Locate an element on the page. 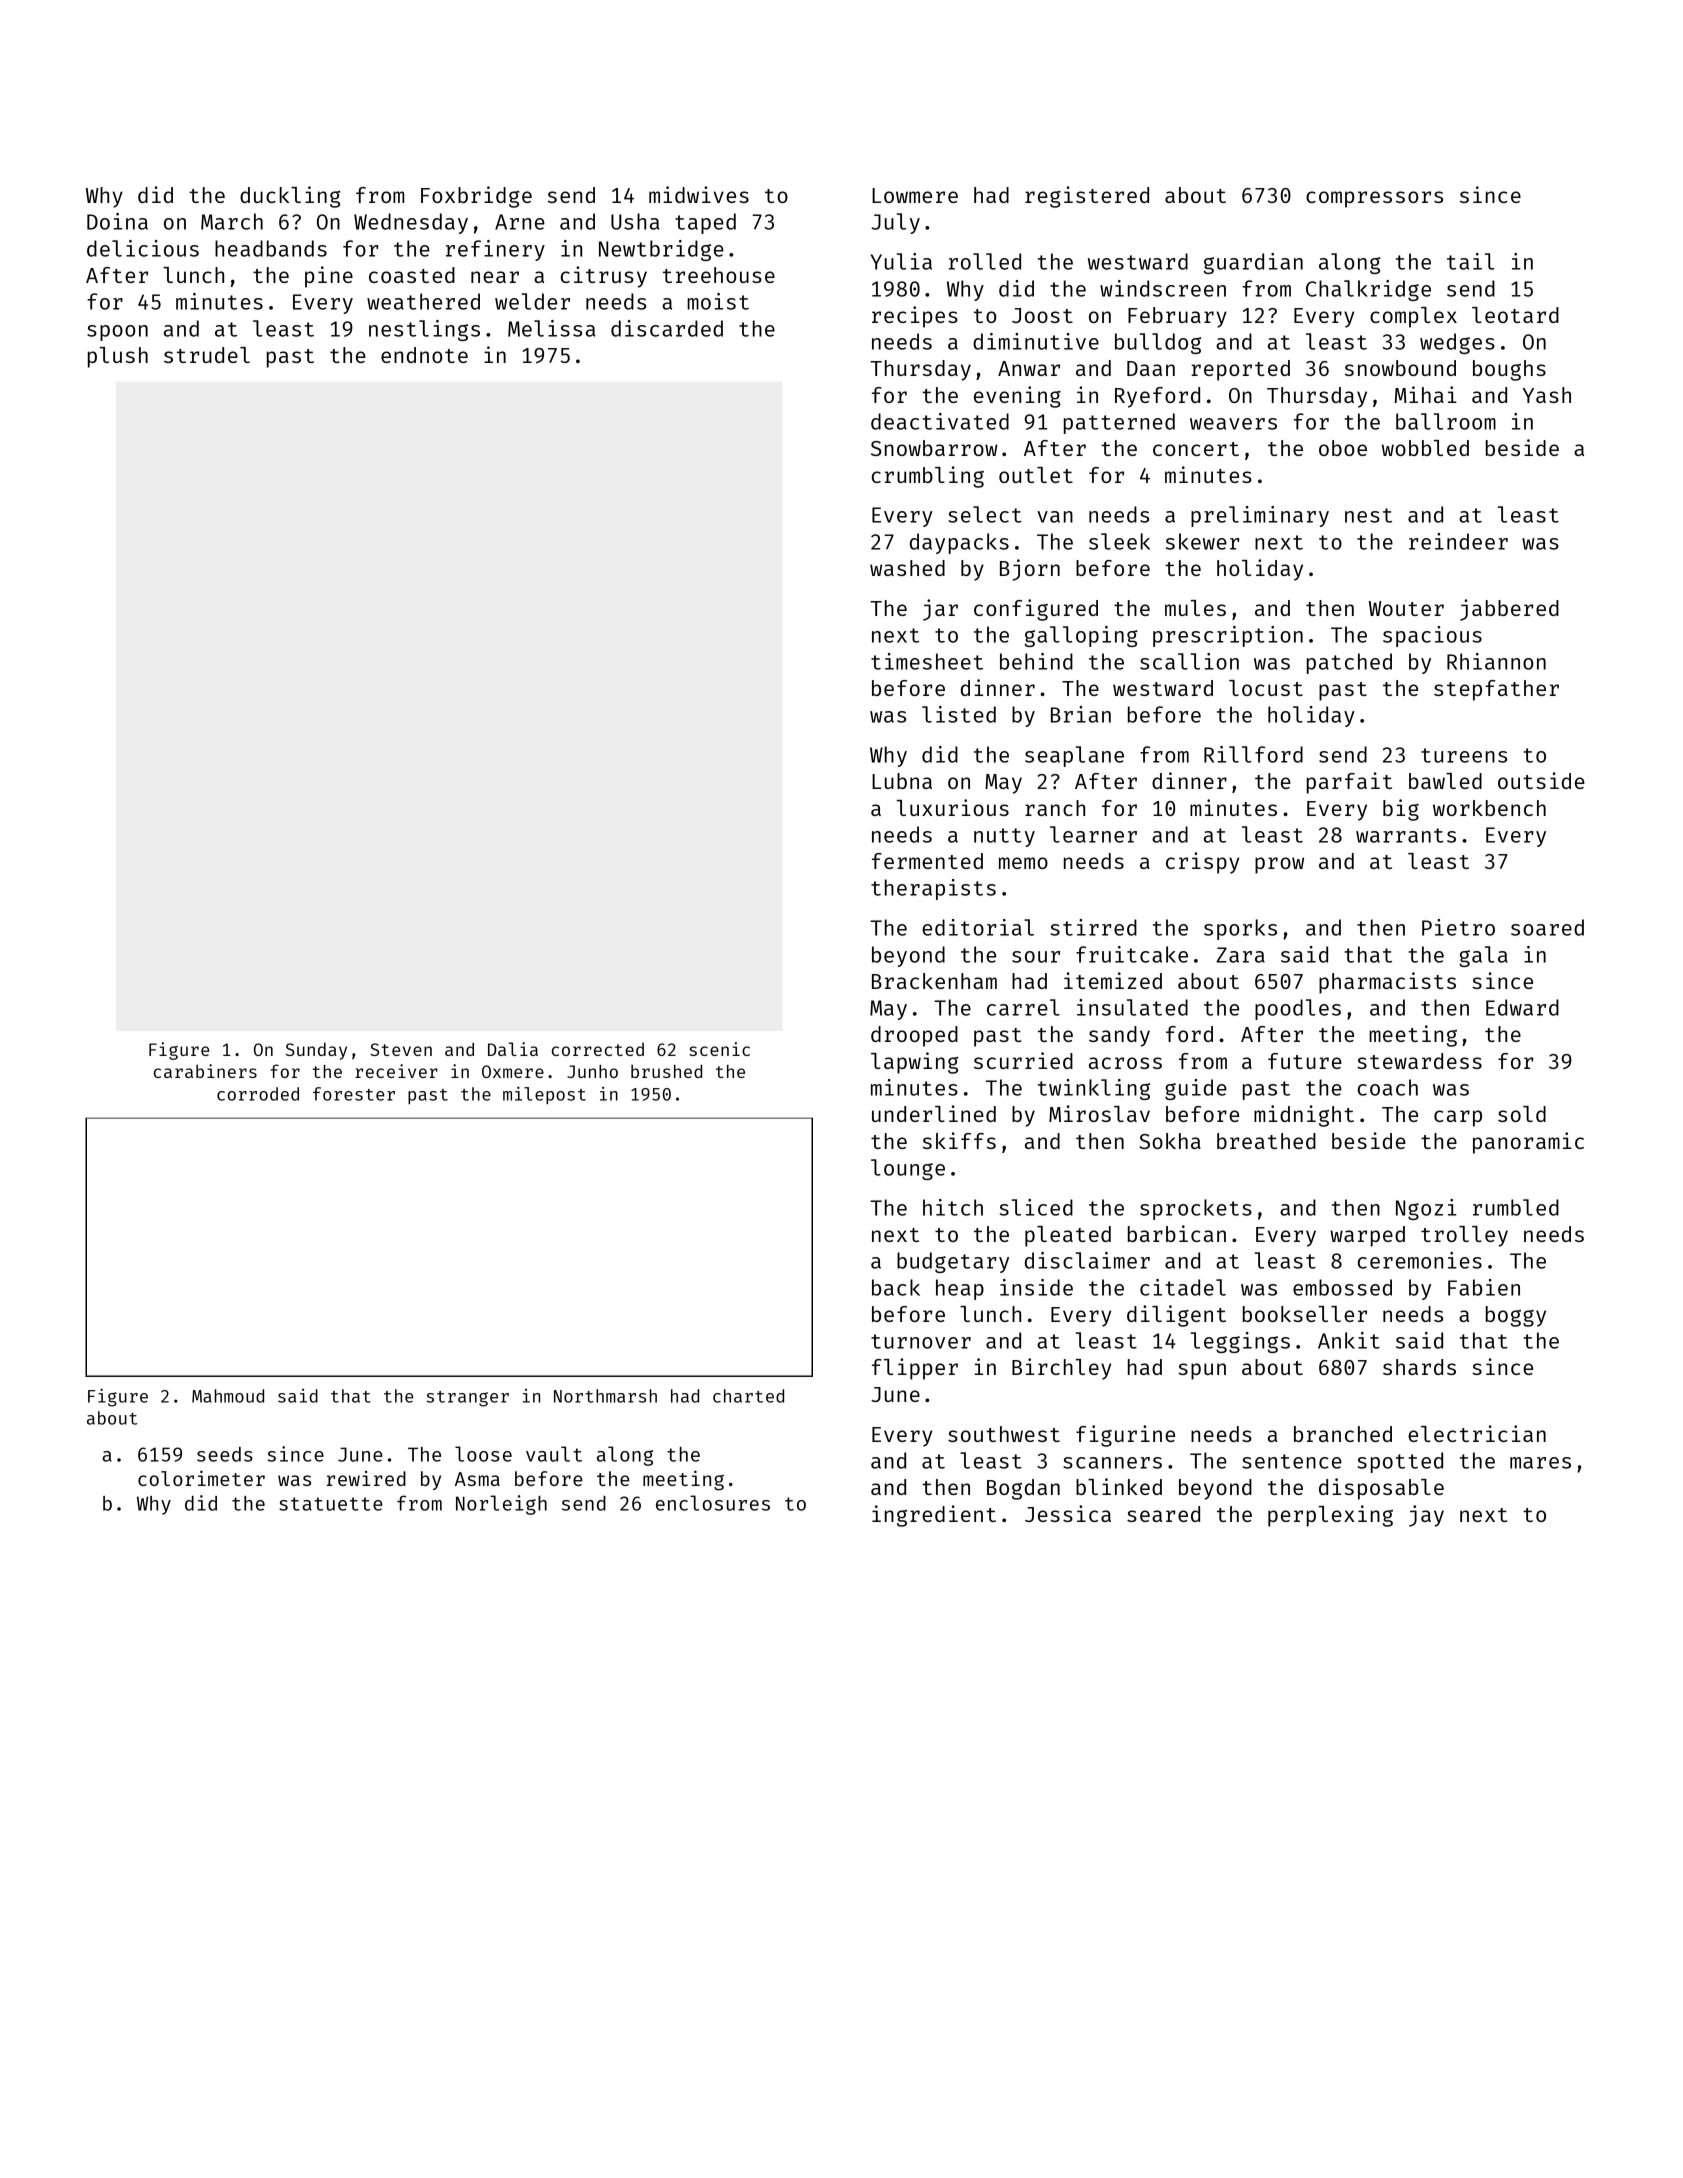  brushed is located at coordinates (666, 1071).
